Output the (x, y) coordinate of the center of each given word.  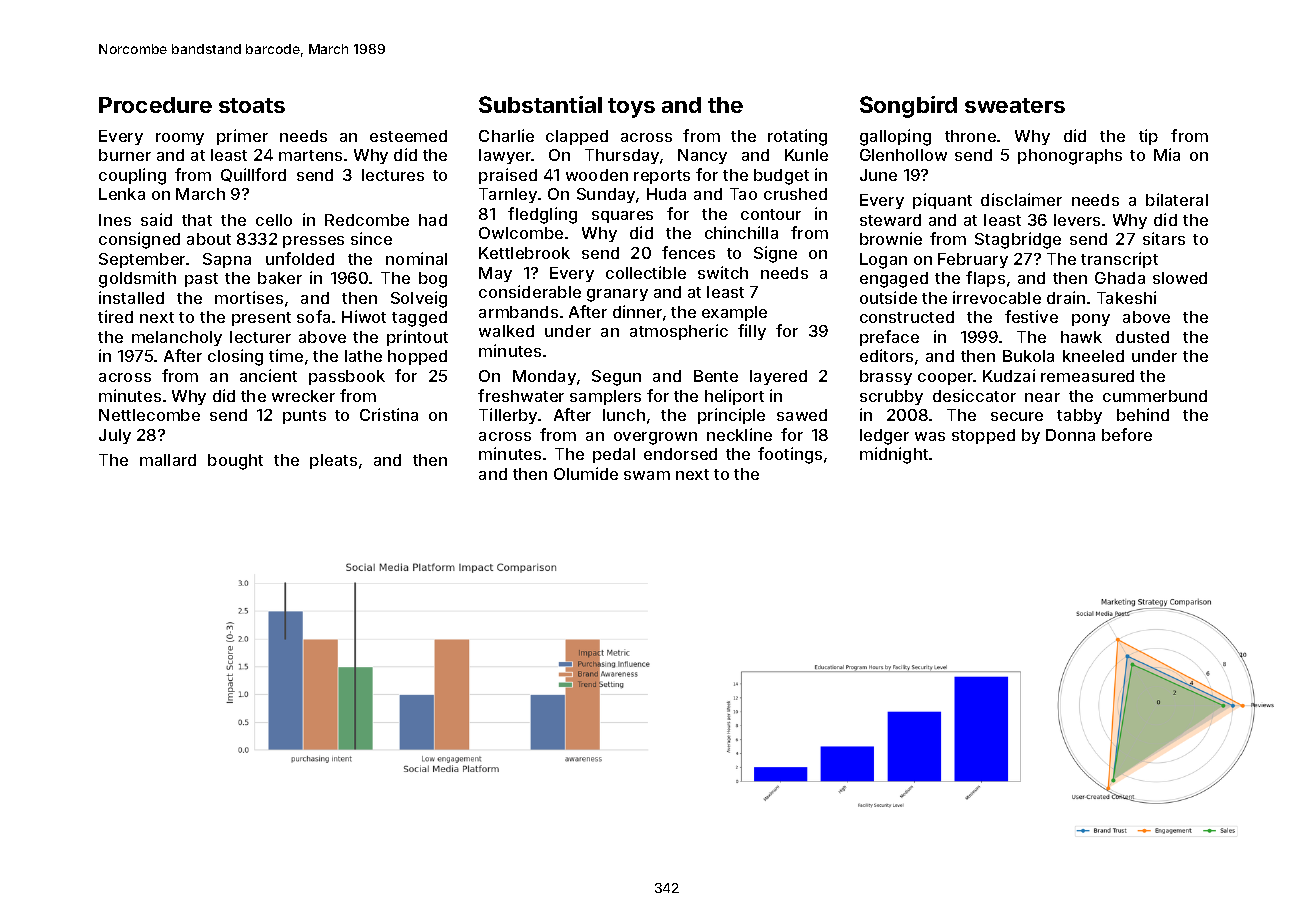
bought (235, 462)
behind (1143, 414)
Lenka (122, 194)
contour (771, 214)
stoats (252, 105)
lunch (624, 415)
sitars (1164, 238)
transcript (1119, 260)
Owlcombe (521, 233)
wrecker (303, 396)
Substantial (540, 104)
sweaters (1015, 105)
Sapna (227, 260)
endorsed (680, 454)
